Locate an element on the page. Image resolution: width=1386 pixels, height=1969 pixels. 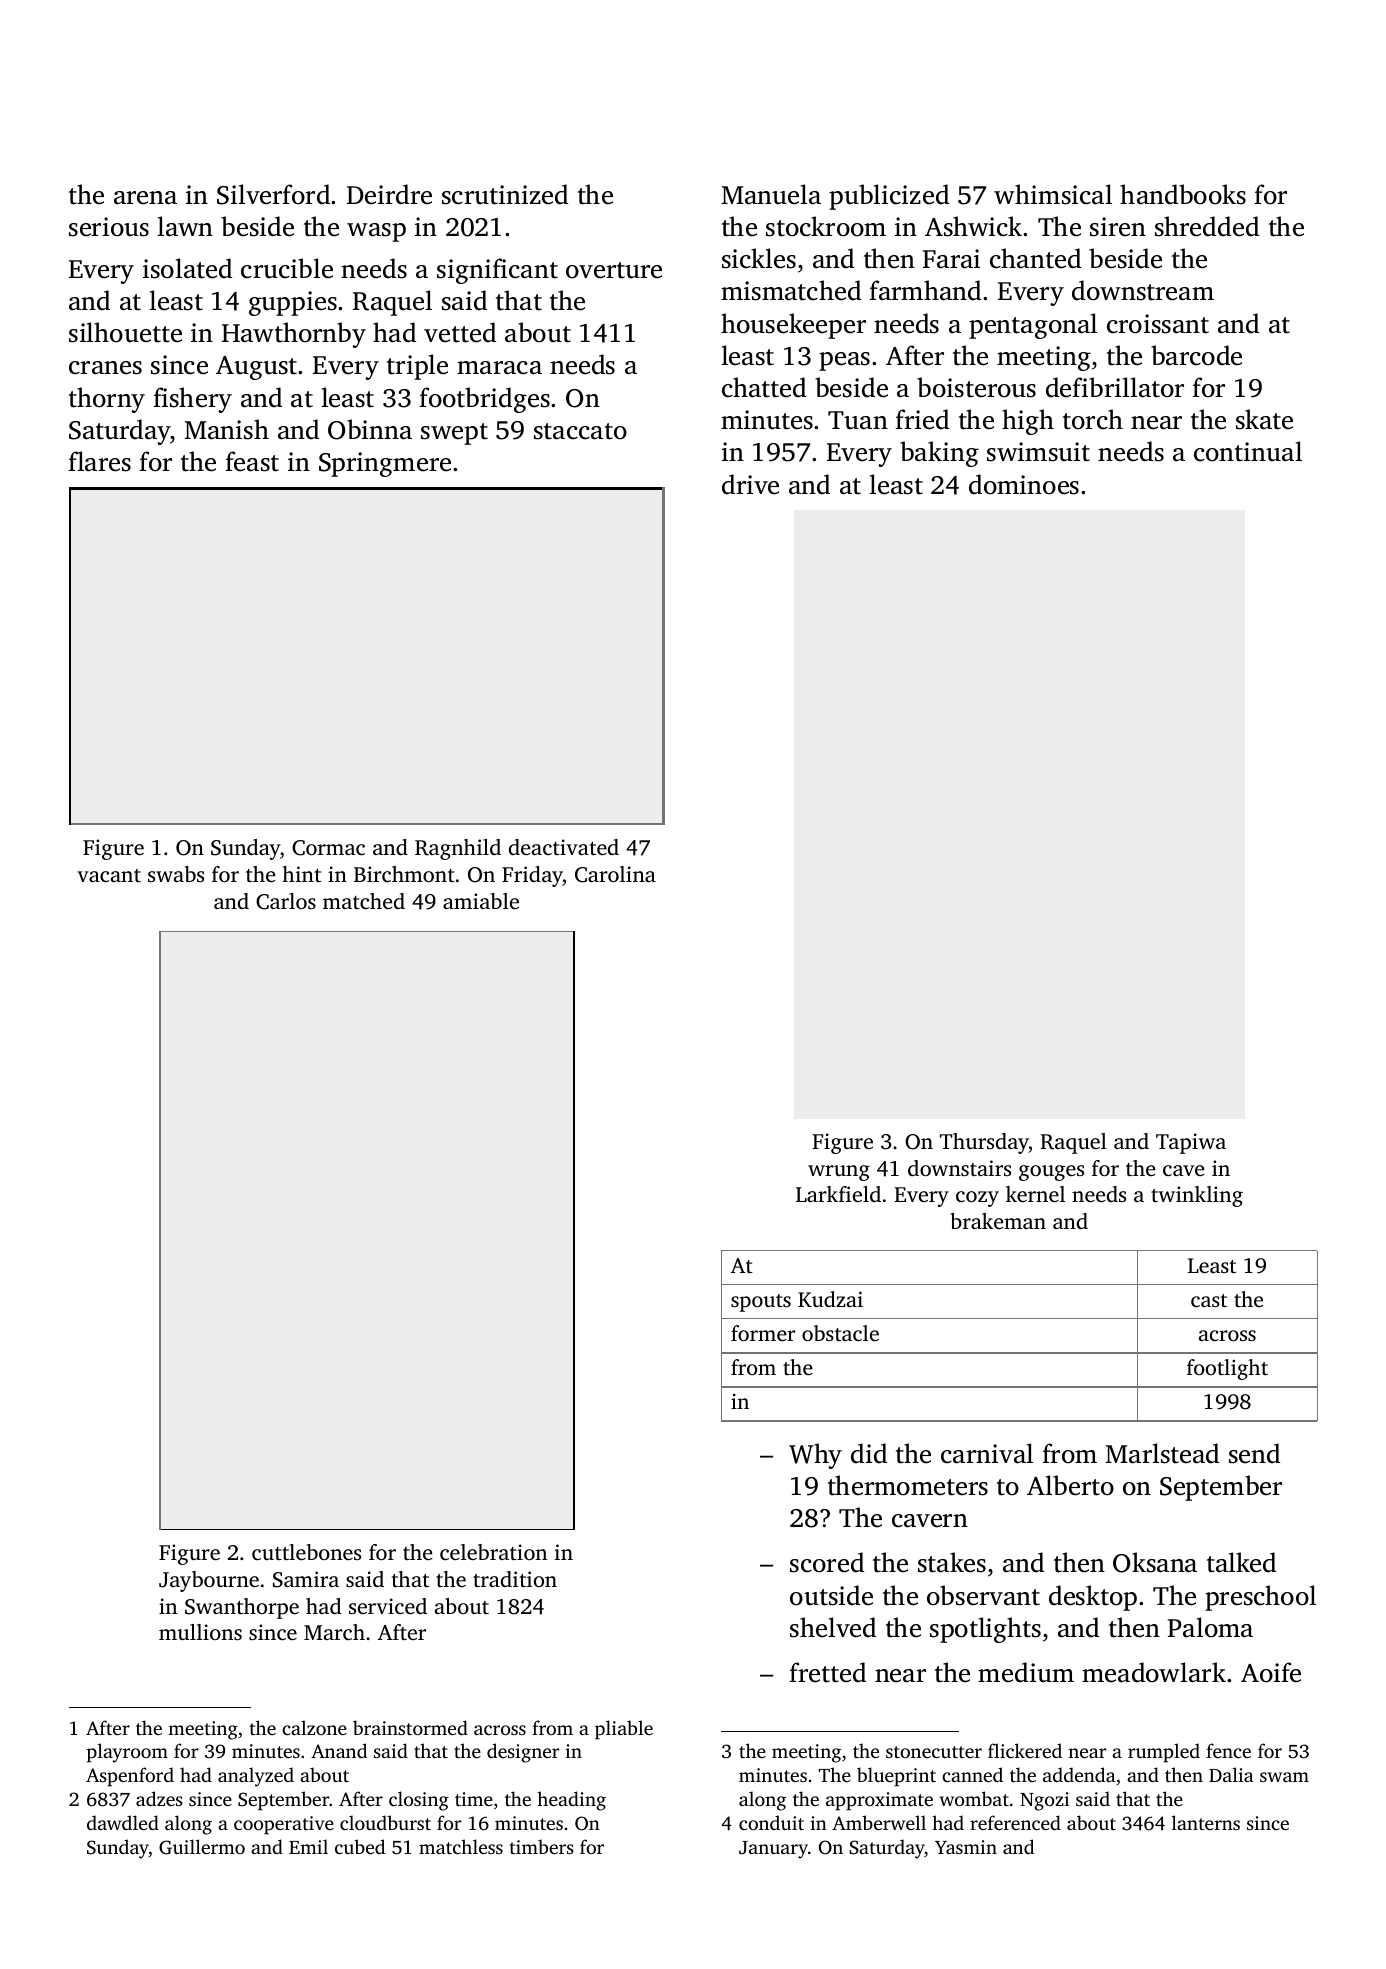
scored is located at coordinates (827, 1562).
